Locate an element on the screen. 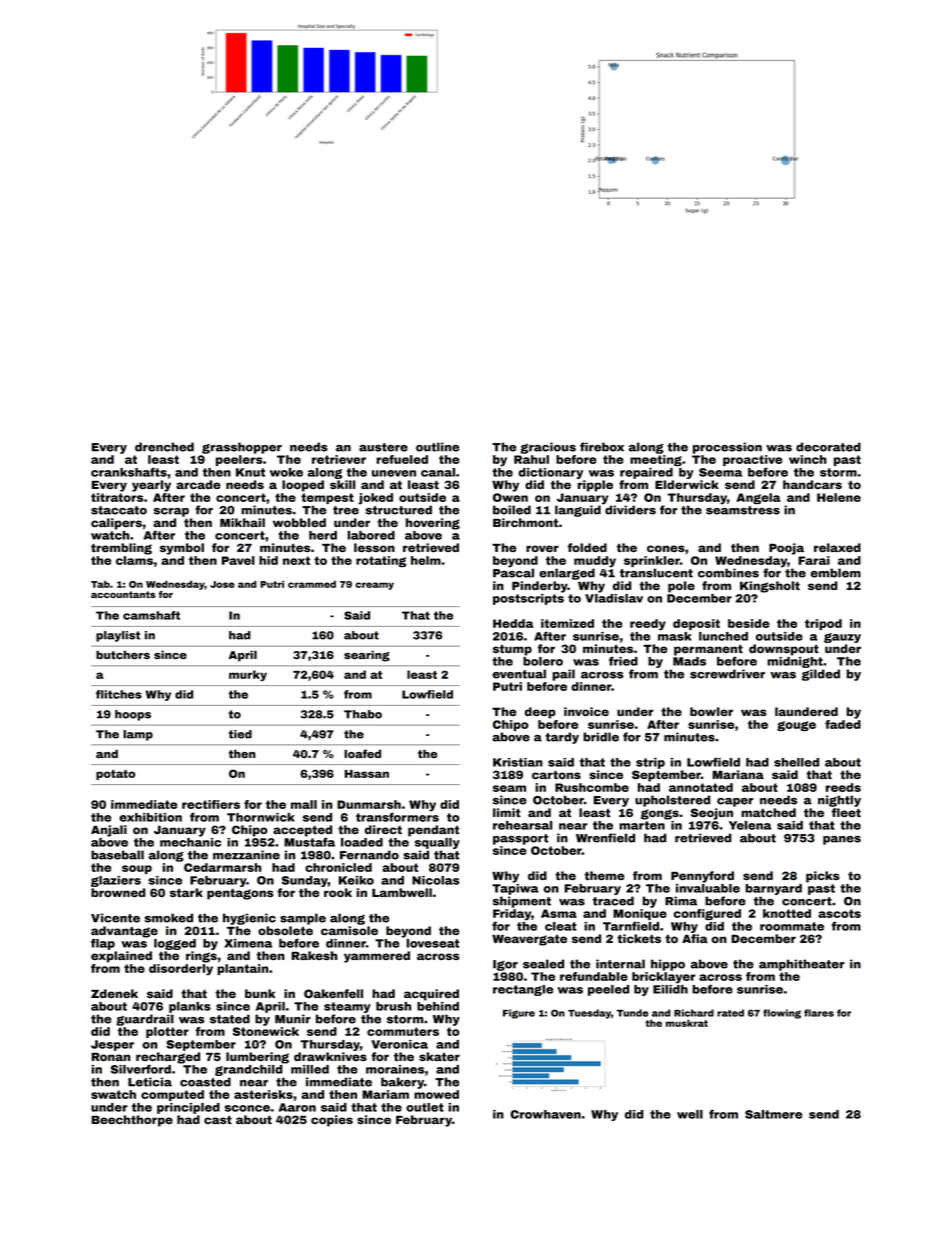 The image size is (952, 1233). murky is located at coordinates (248, 675).
